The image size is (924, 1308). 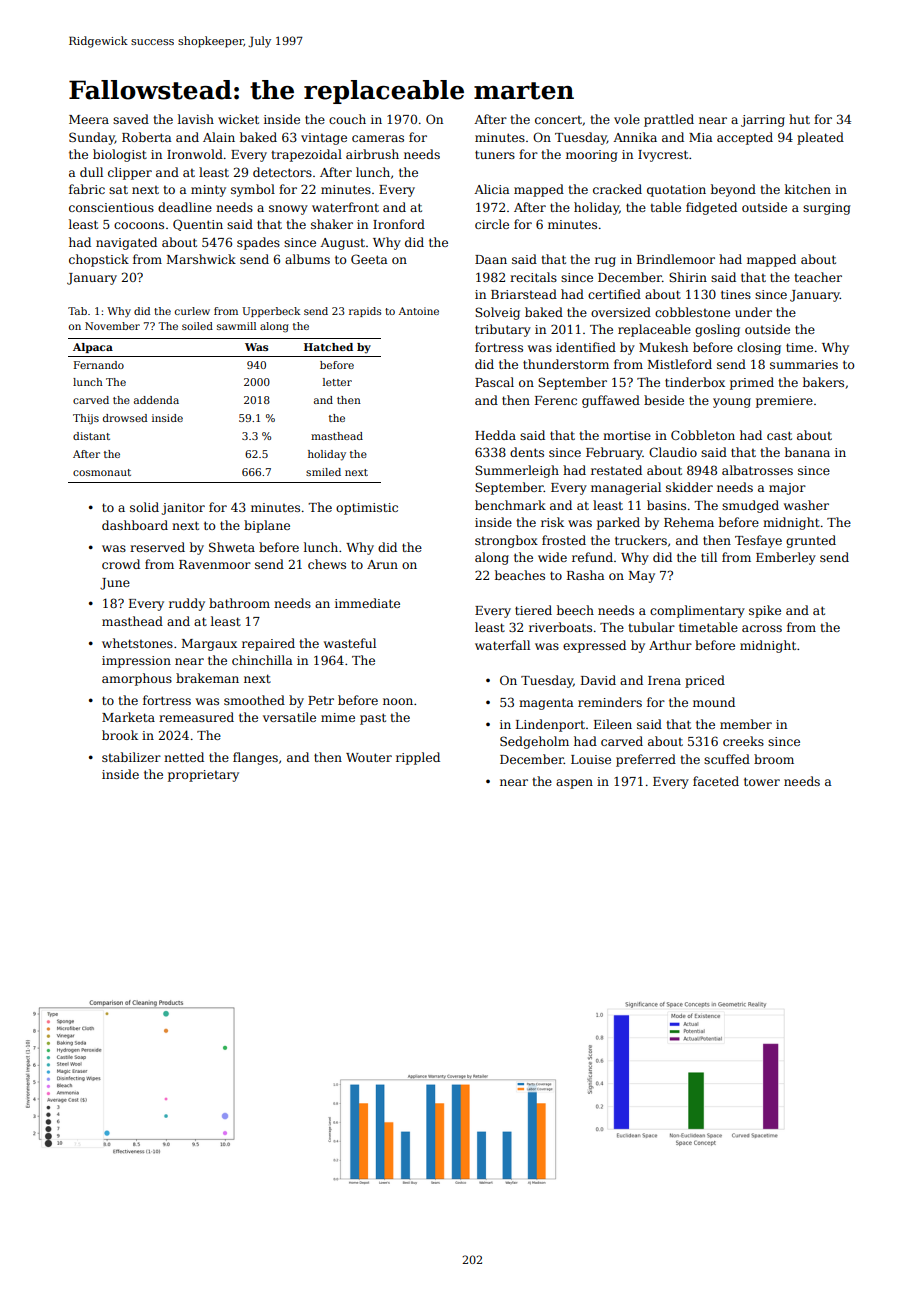 What do you see at coordinates (201, 259) in the image?
I see `Marshwick` at bounding box center [201, 259].
